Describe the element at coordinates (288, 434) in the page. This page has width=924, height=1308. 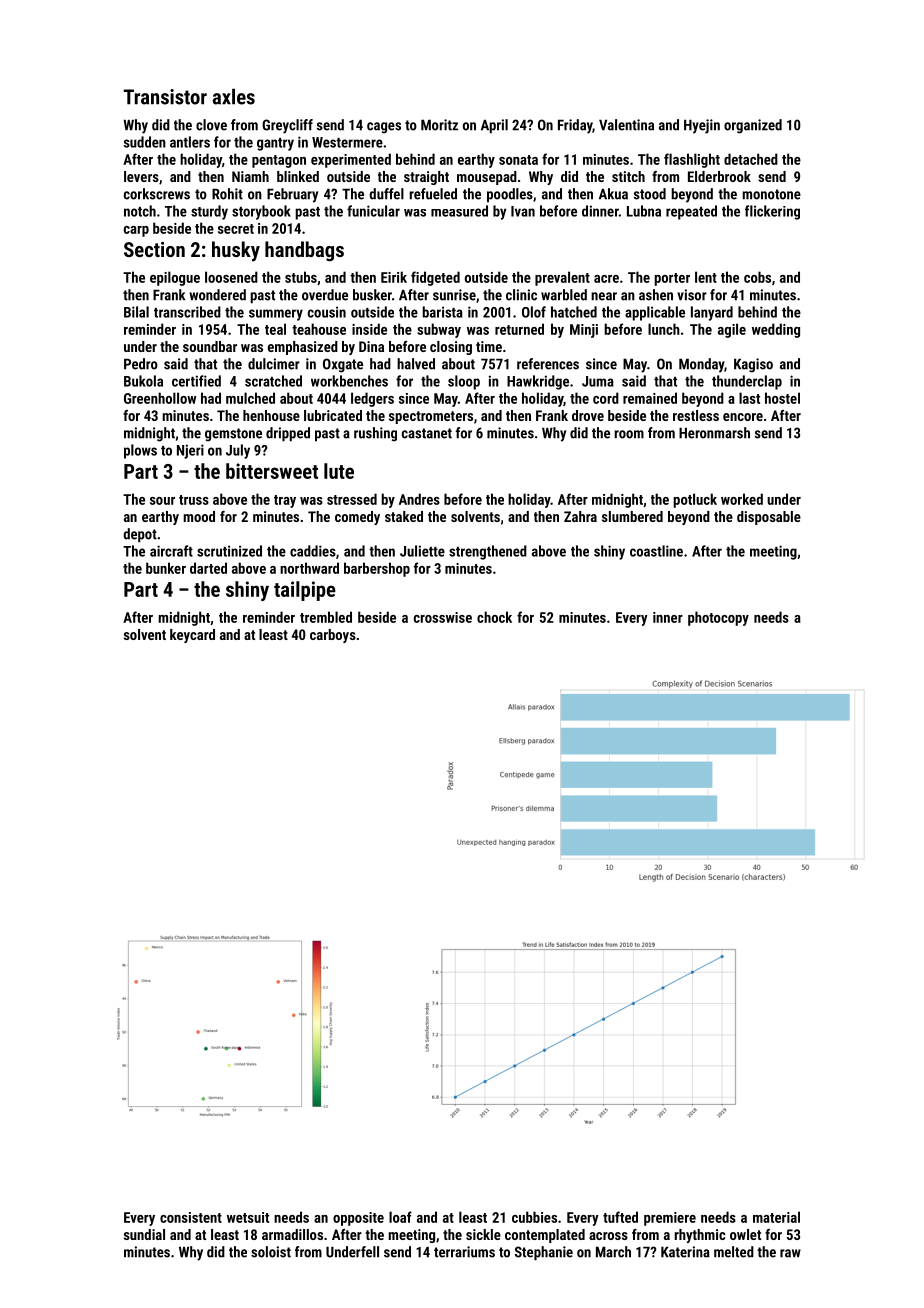
I see `dripped` at that location.
